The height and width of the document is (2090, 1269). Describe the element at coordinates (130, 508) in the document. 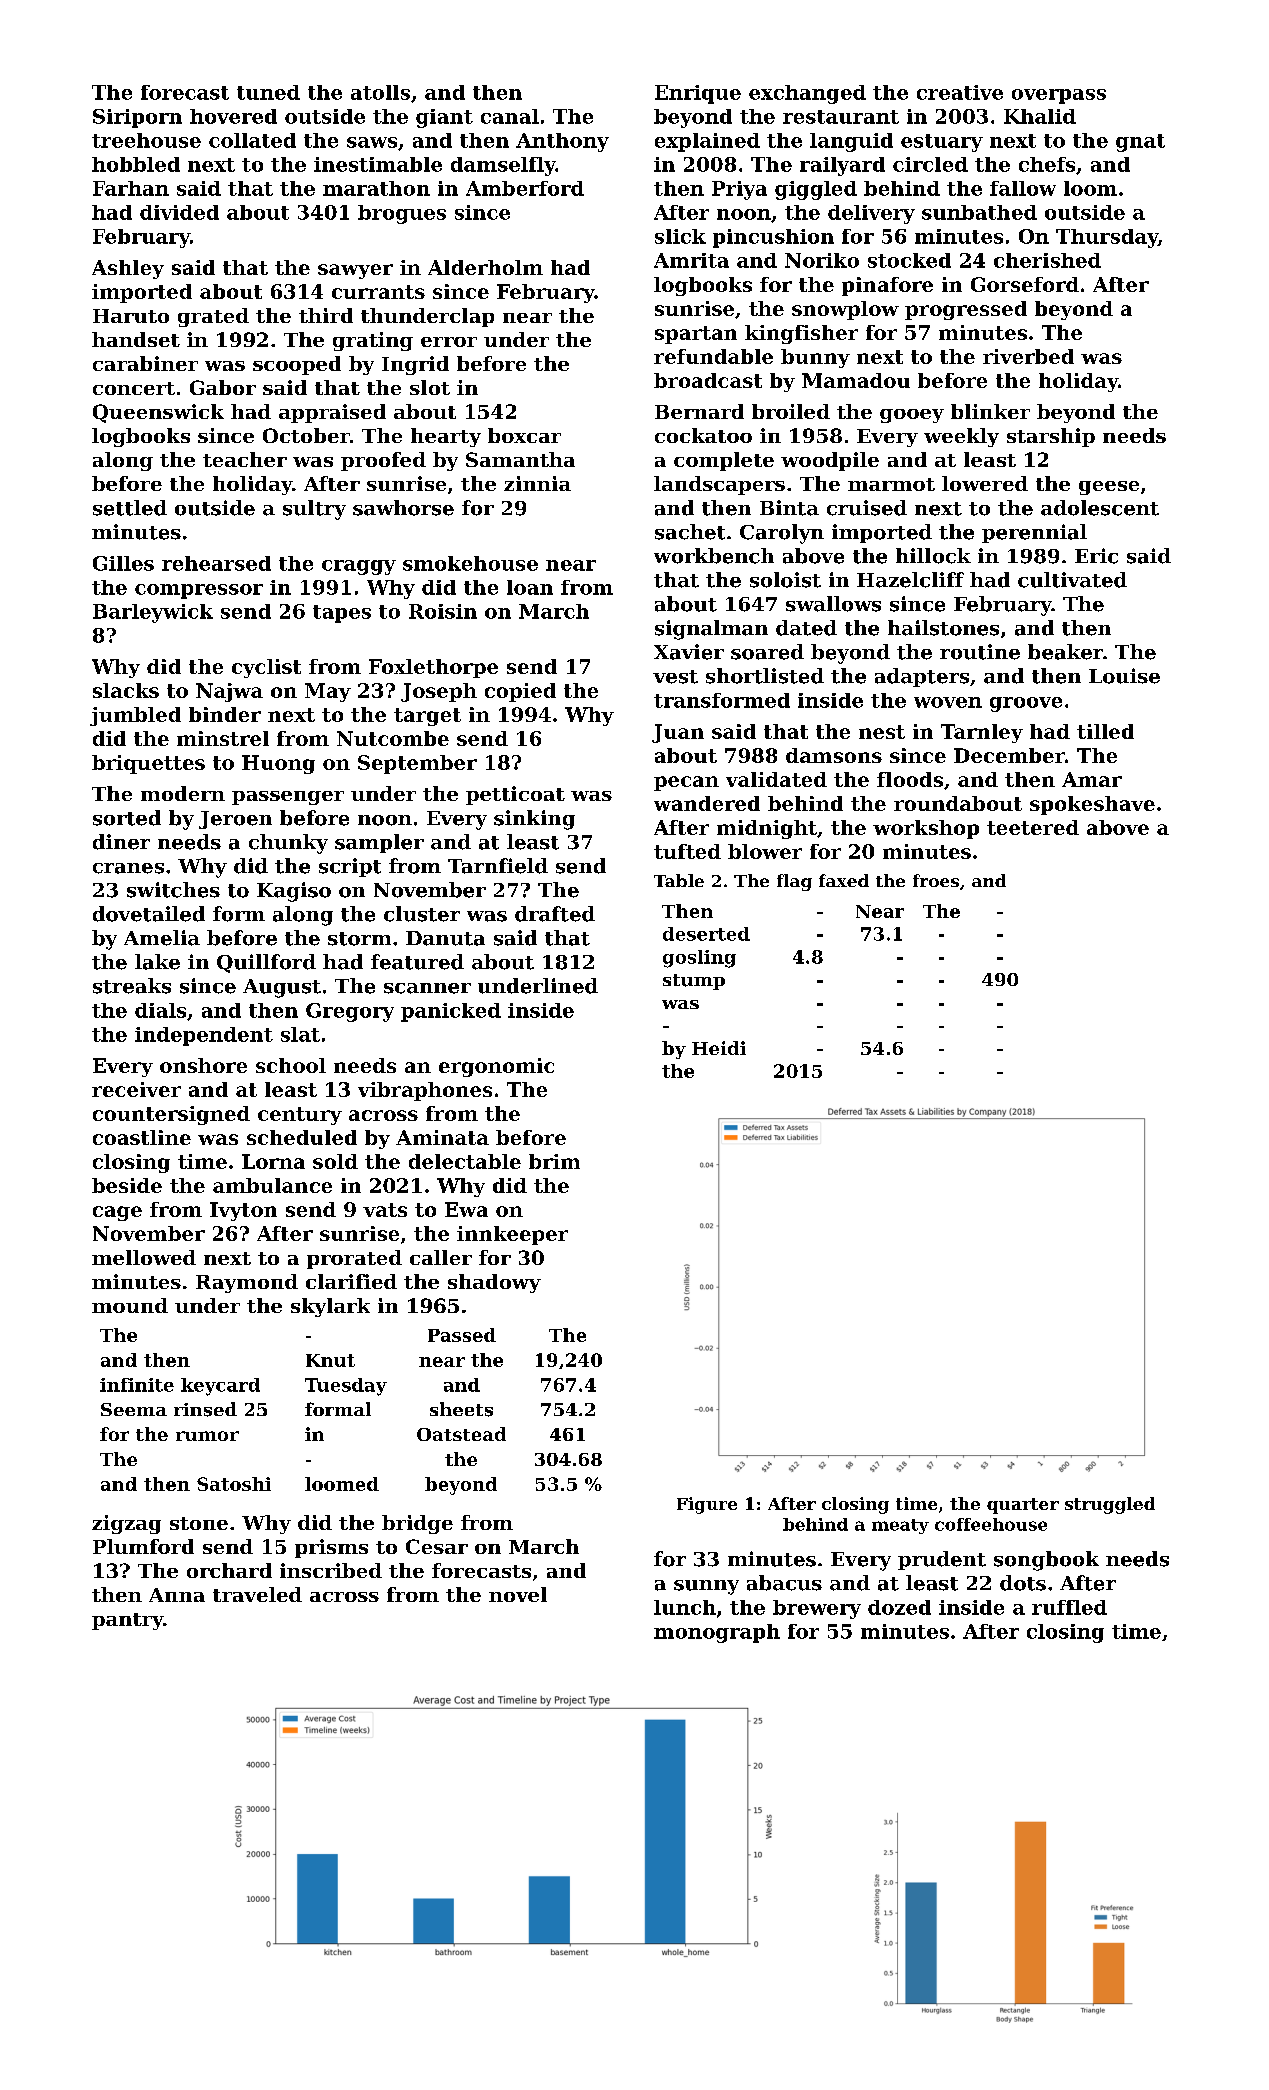

I see `settled` at that location.
